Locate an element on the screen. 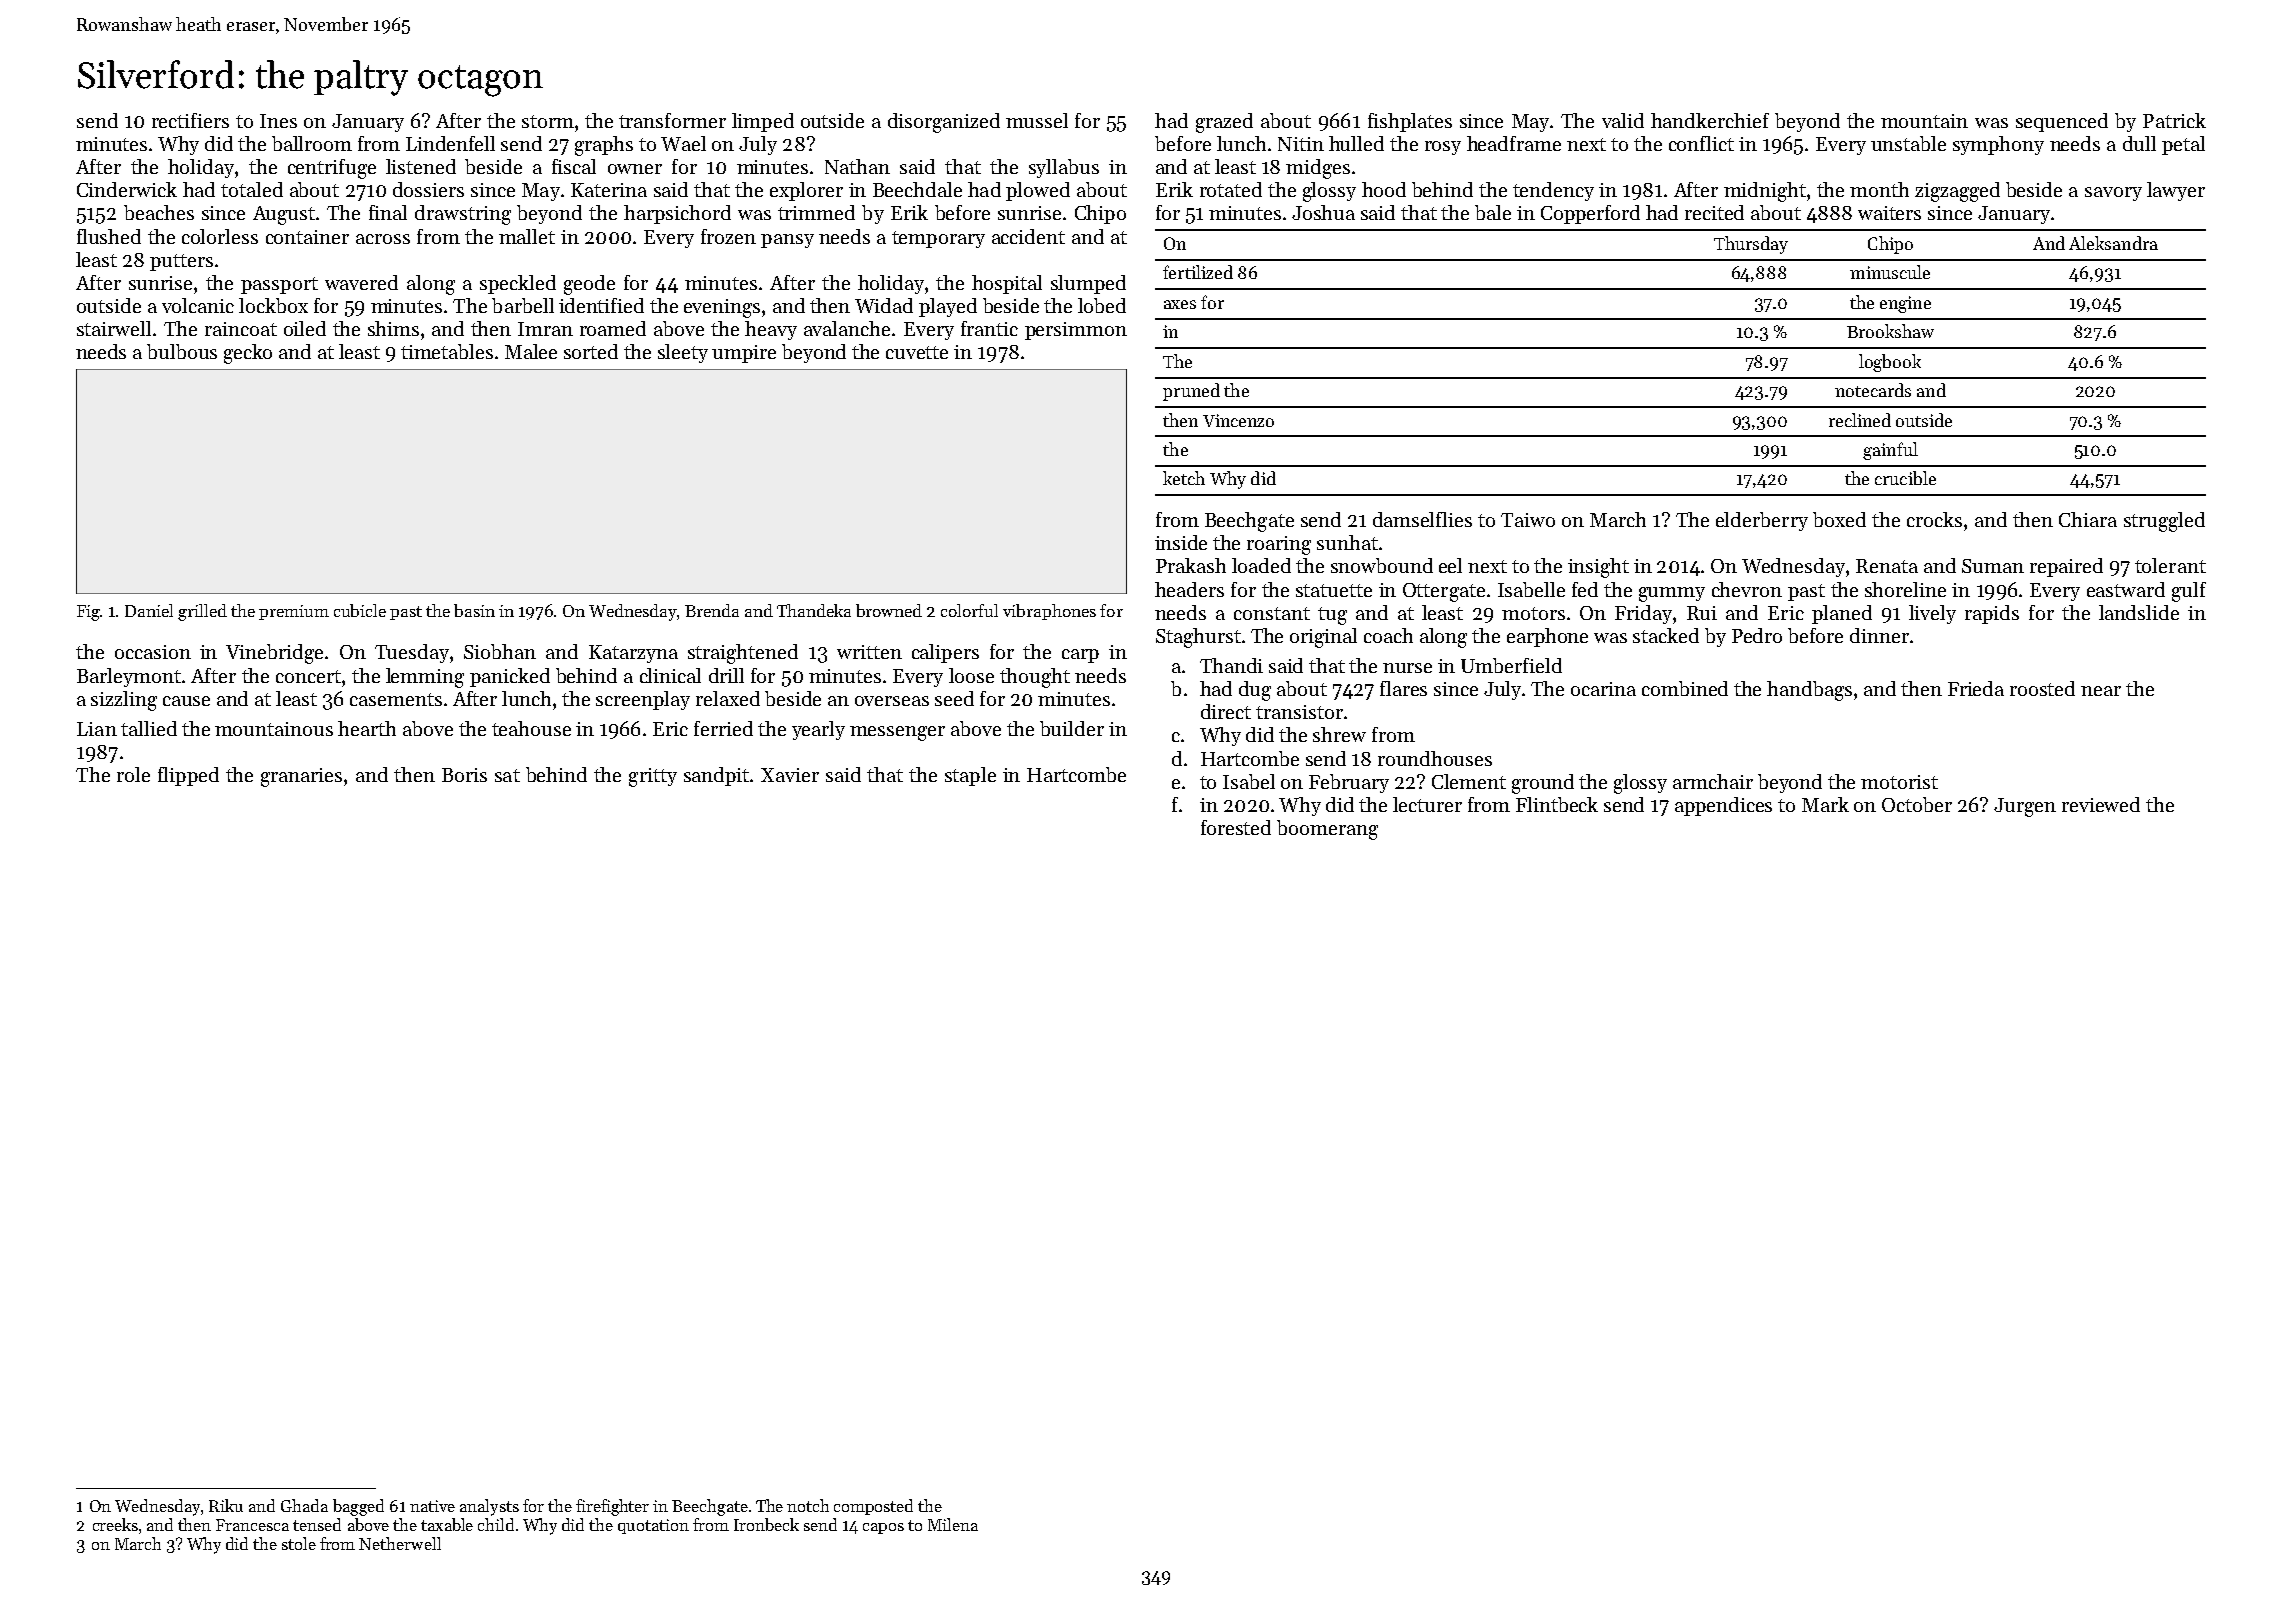 This screenshot has width=2282, height=1614. panicked is located at coordinates (510, 677).
